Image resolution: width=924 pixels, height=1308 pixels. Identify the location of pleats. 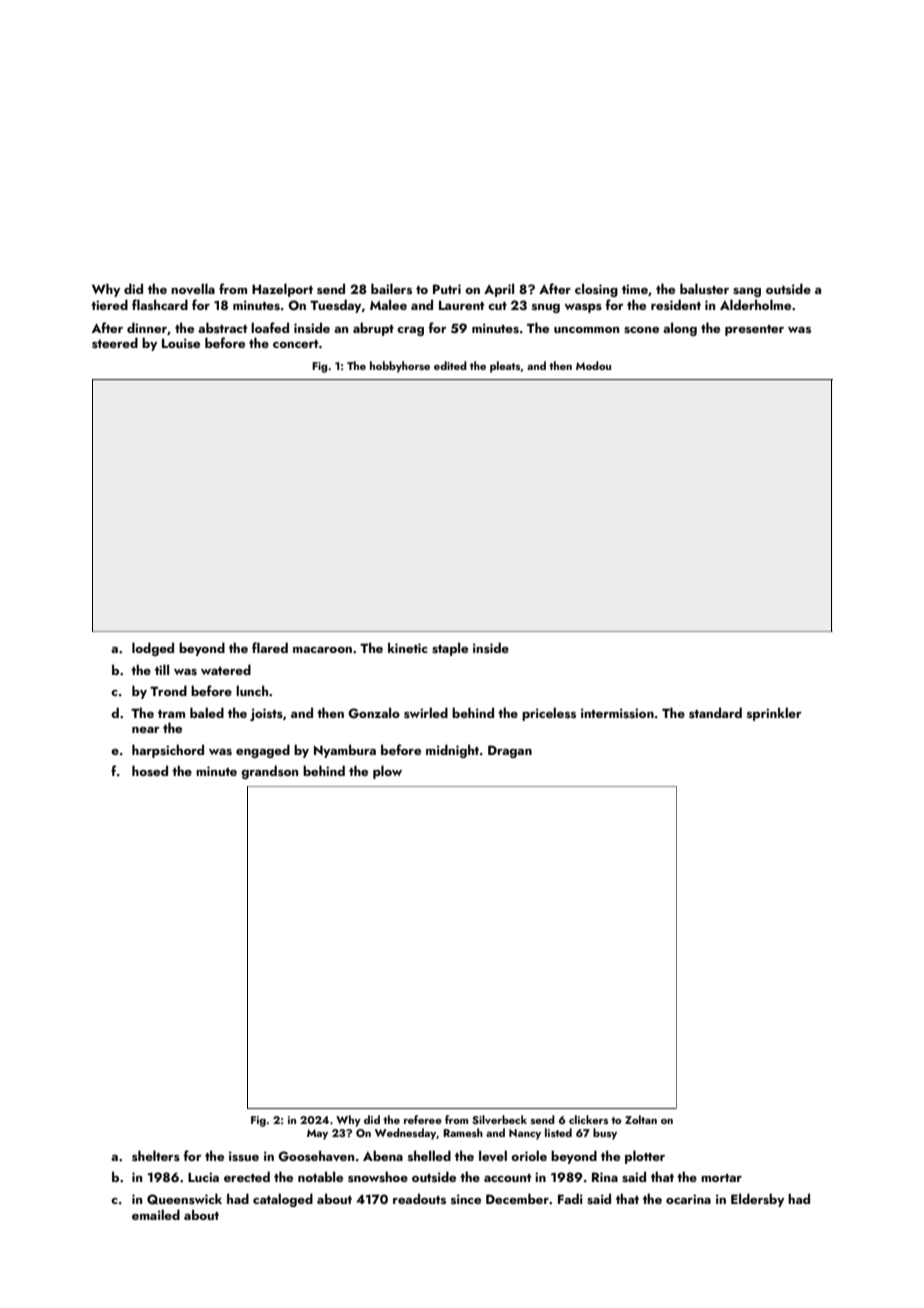
(505, 367).
